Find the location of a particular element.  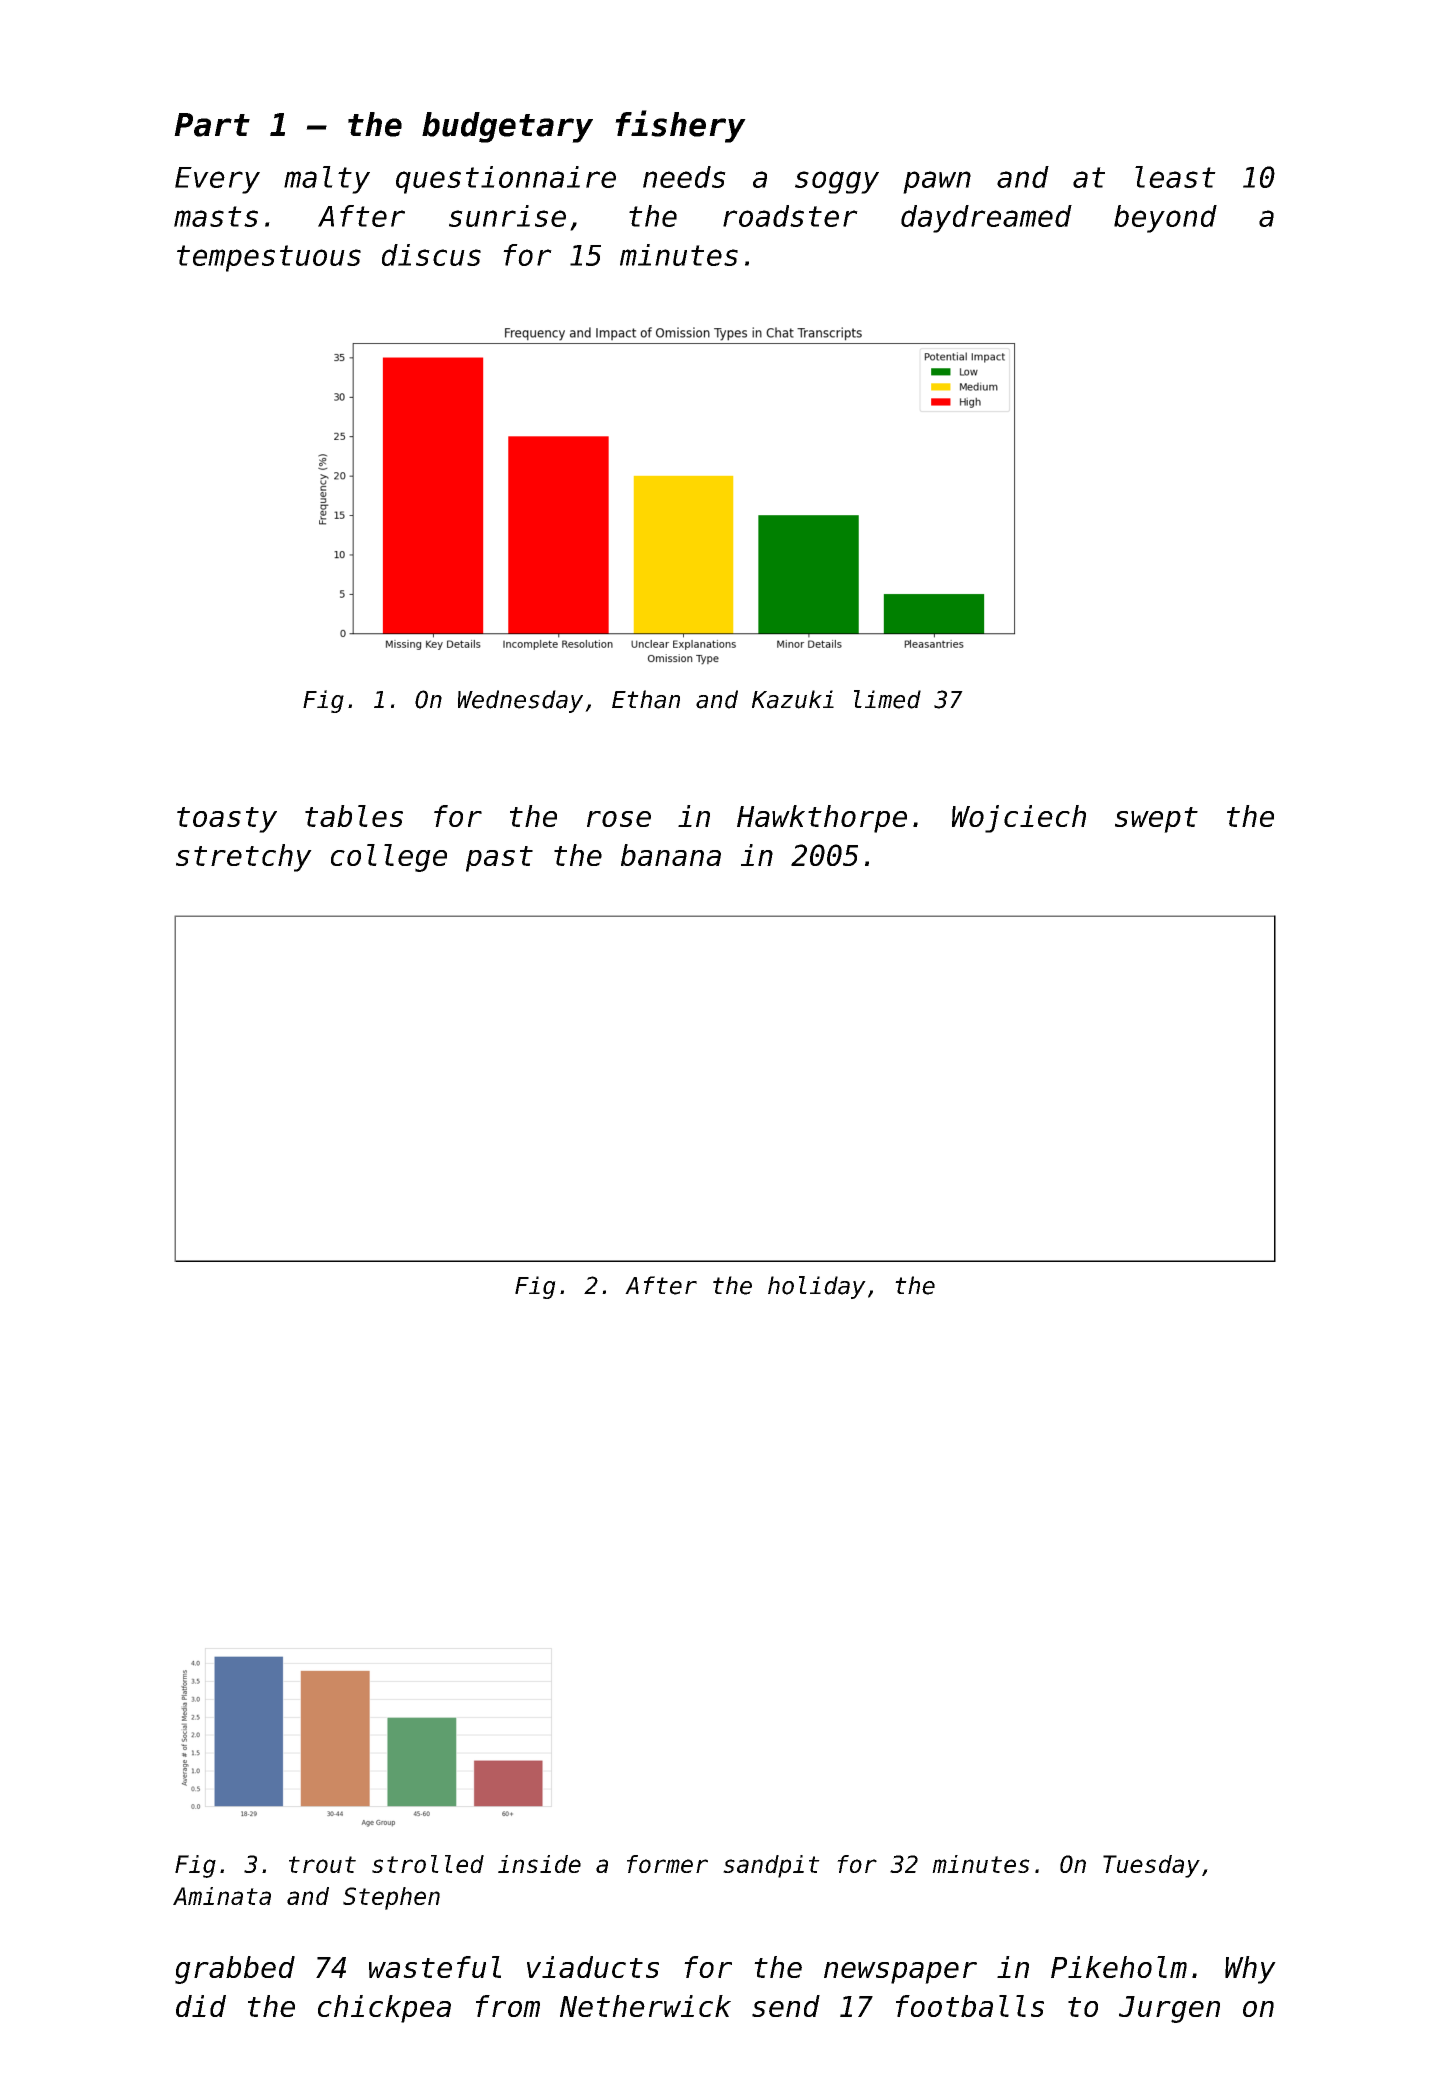

budgetary is located at coordinates (507, 127).
